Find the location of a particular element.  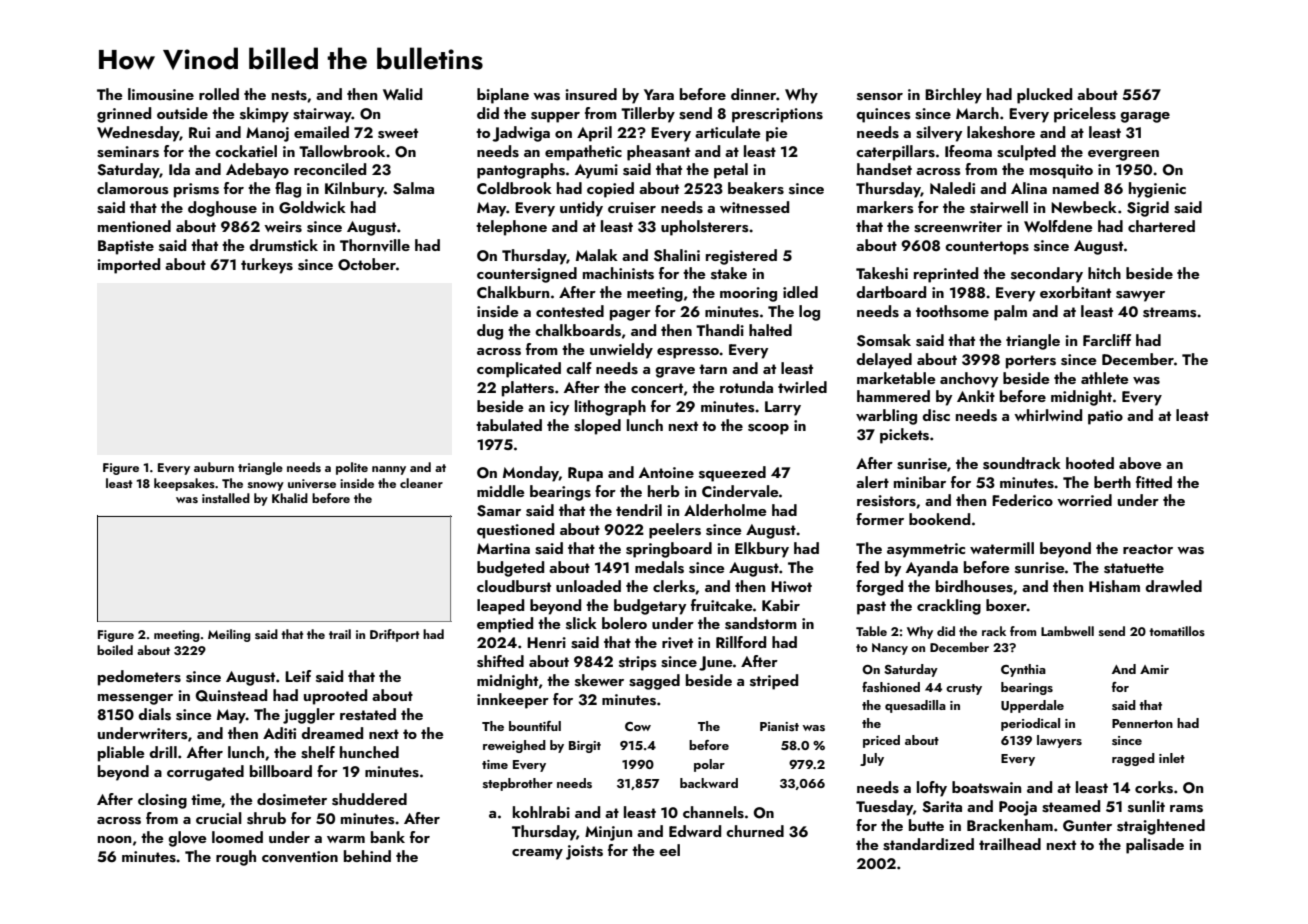

noon is located at coordinates (114, 839).
